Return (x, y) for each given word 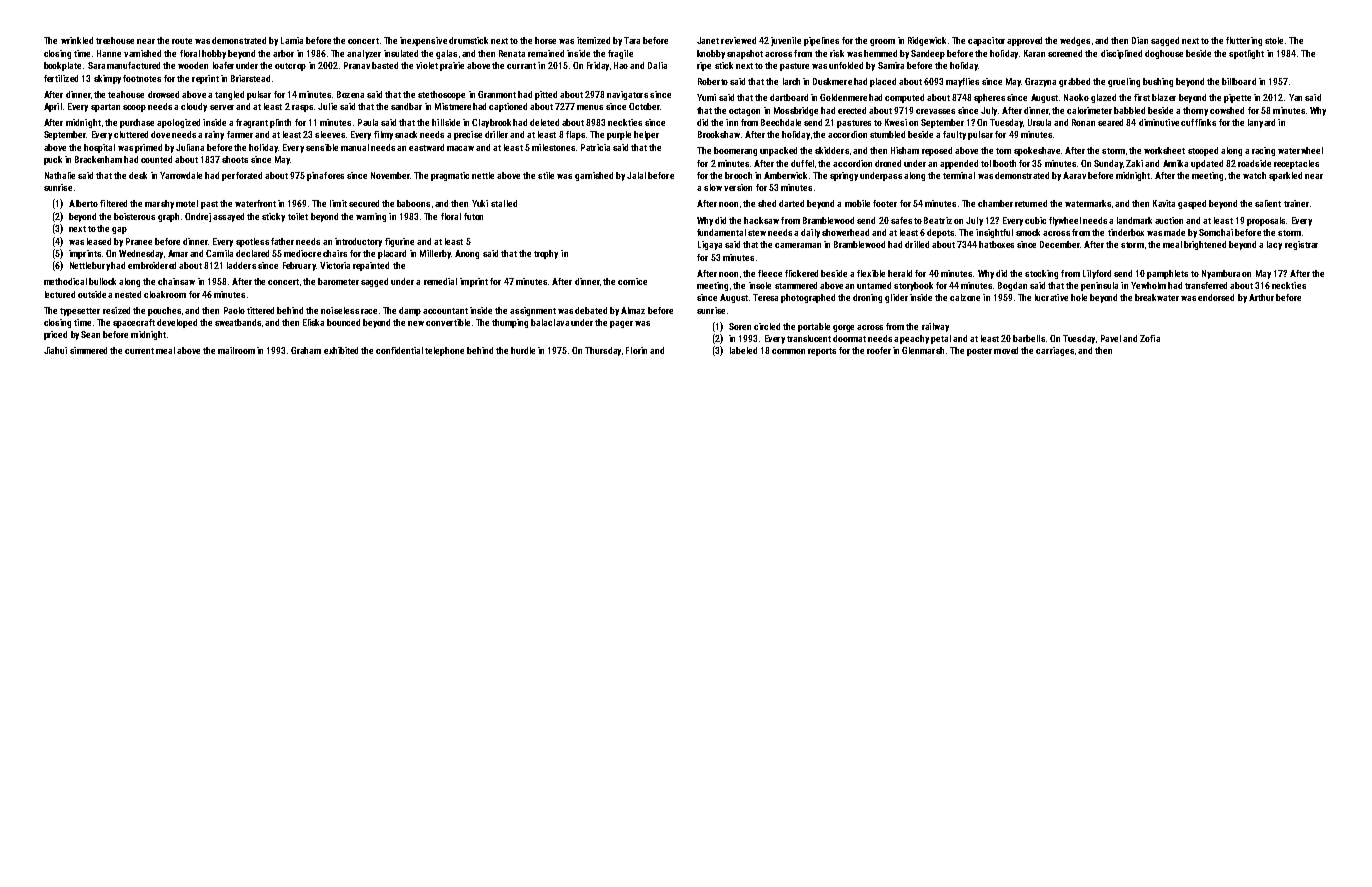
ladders (241, 265)
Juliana (190, 147)
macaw (460, 148)
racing (1263, 151)
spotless (252, 242)
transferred (1206, 285)
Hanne (109, 53)
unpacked (778, 151)
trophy (546, 254)
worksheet (1164, 150)
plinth (280, 123)
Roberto (713, 81)
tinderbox (1126, 232)
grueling (1124, 82)
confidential (399, 350)
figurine (399, 242)
